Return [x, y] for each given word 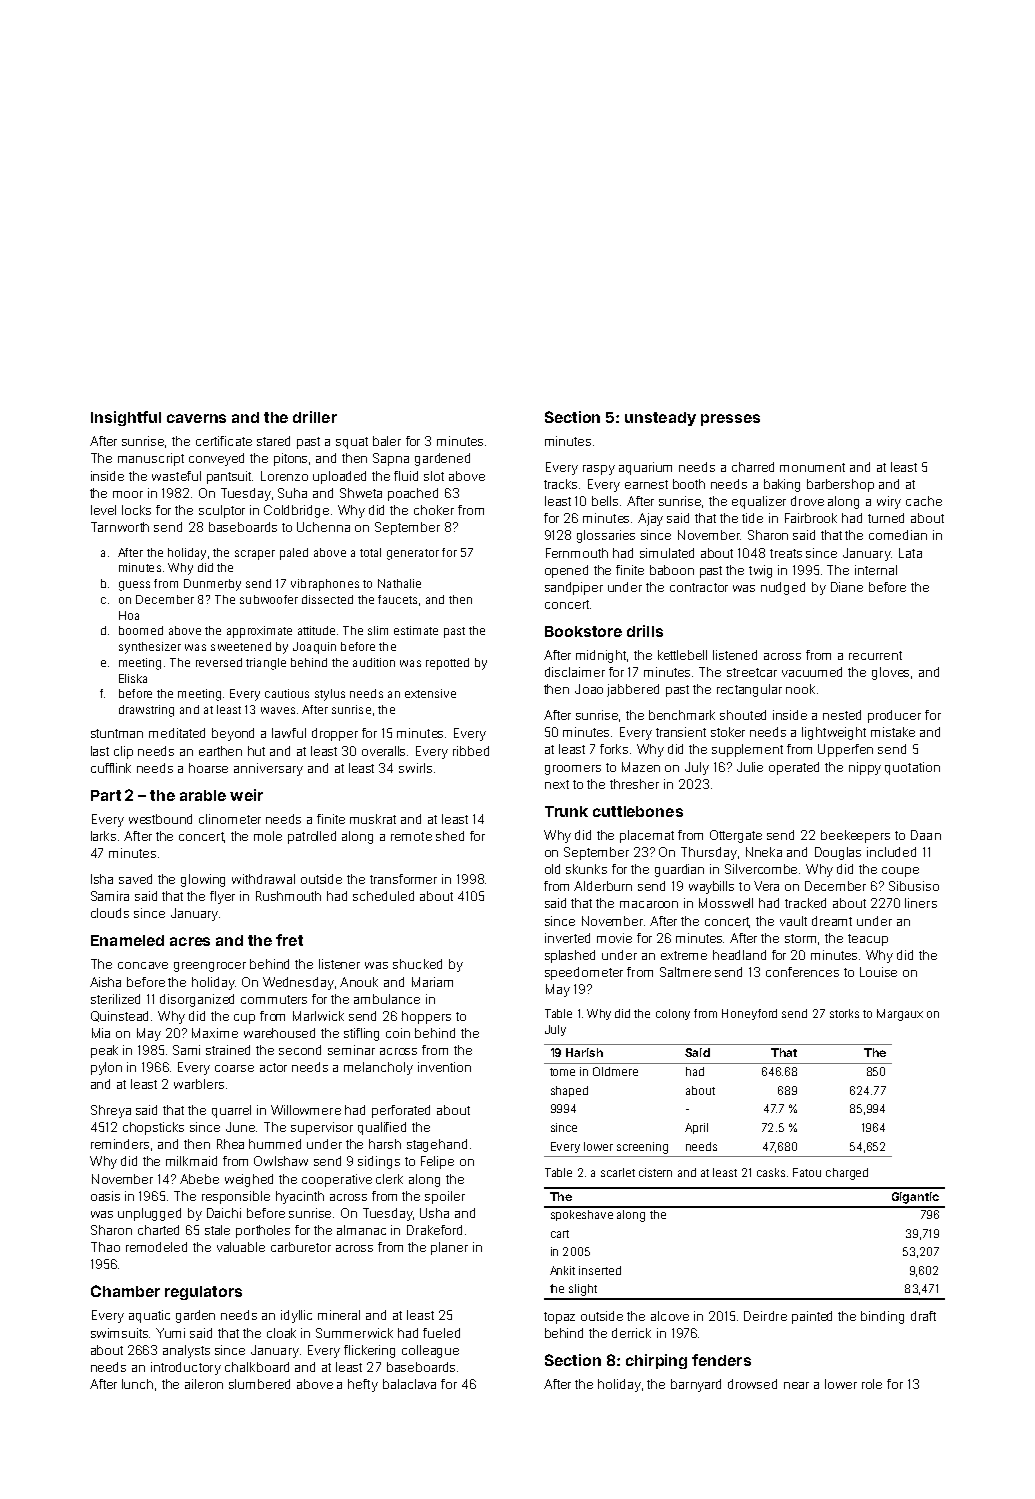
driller [315, 417]
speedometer [584, 973]
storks [844, 1013]
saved [135, 879]
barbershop [840, 485]
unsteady [660, 419]
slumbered [259, 1384]
